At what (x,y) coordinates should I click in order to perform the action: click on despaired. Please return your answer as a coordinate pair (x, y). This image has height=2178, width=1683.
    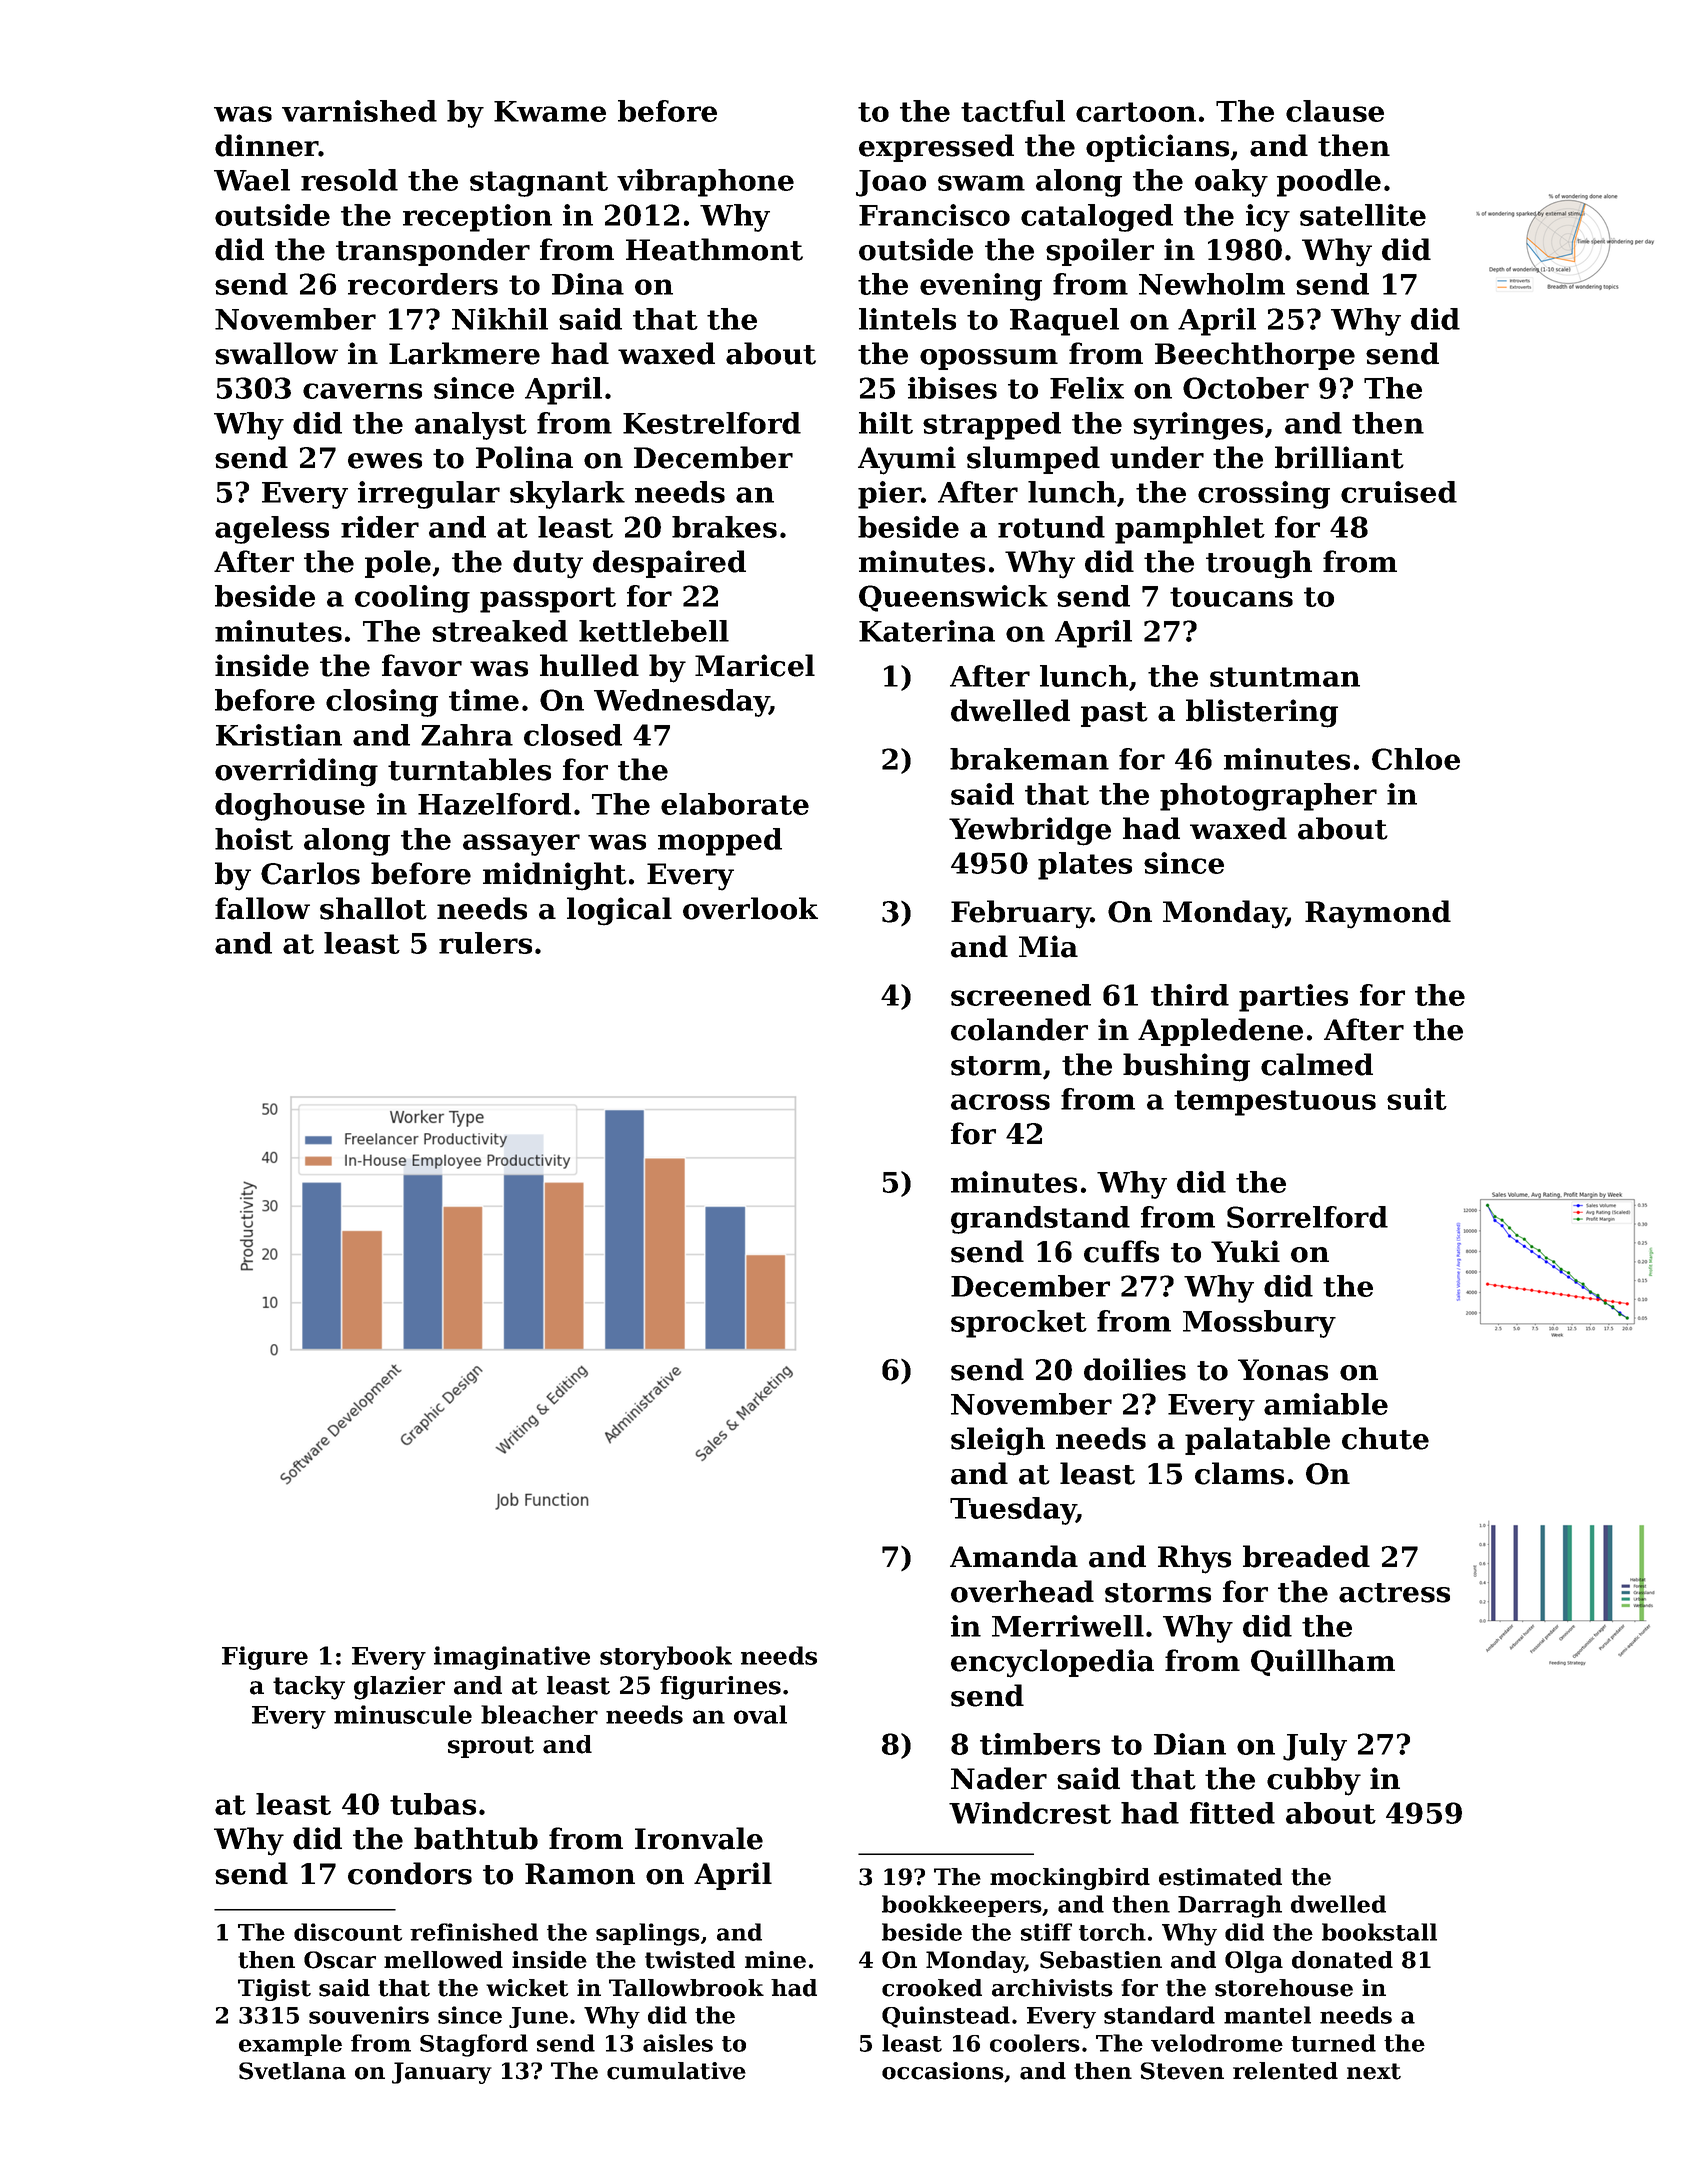
    Looking at the image, I should click on (669, 564).
